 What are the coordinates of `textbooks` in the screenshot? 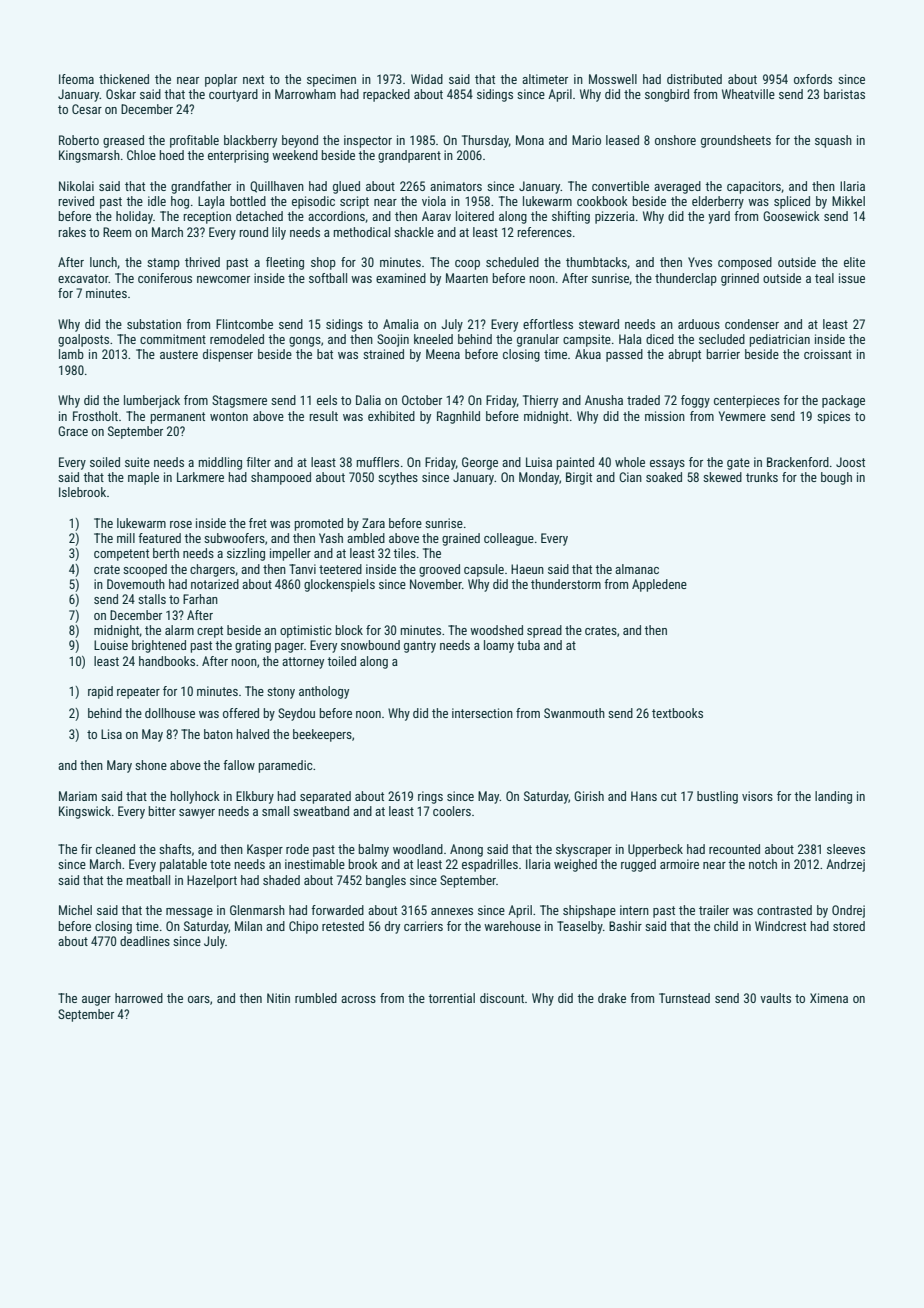 It's located at (677, 713).
